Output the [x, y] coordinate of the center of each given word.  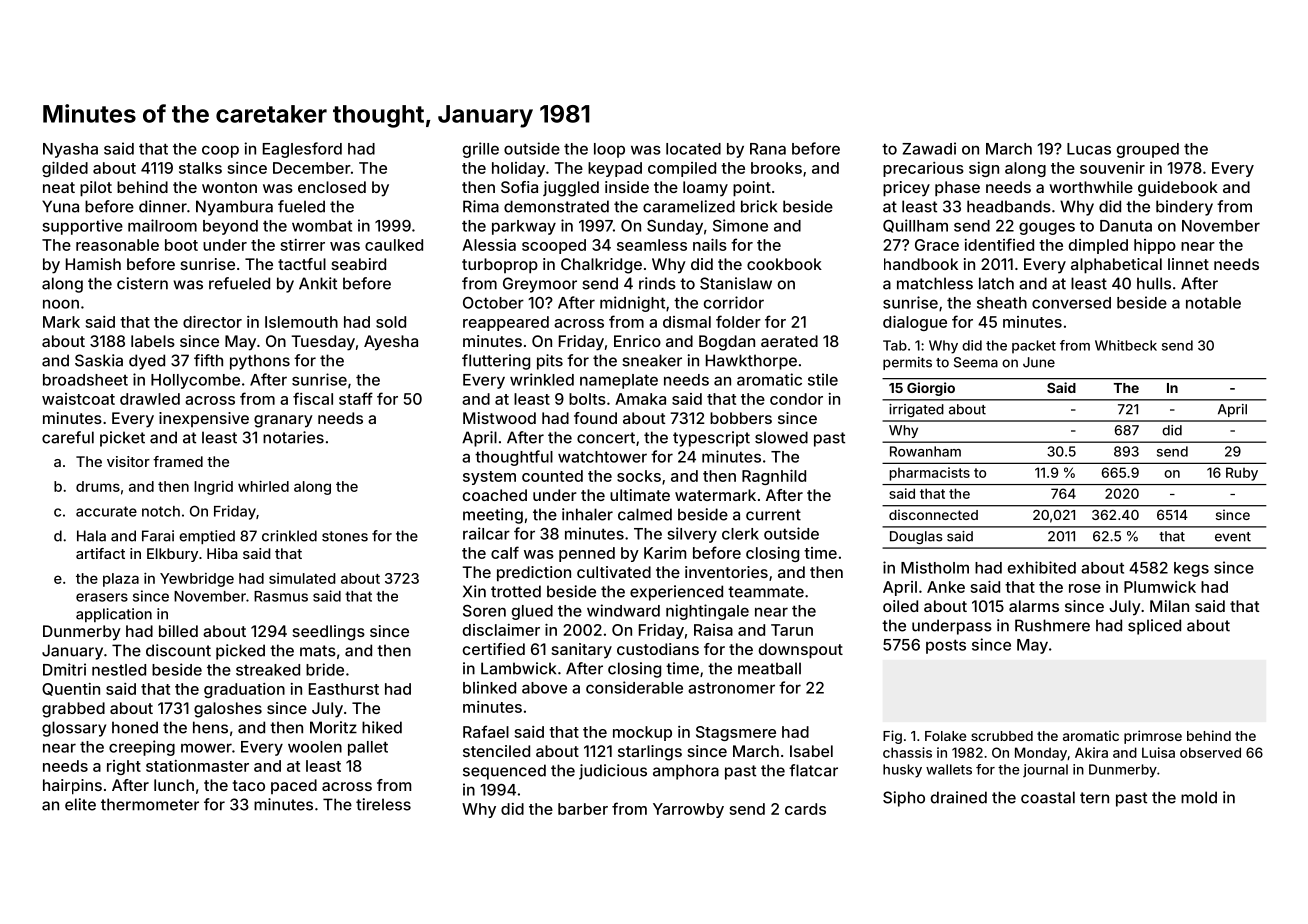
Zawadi [929, 148]
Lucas [1089, 149]
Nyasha [70, 150]
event [1233, 537]
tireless [383, 804]
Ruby [1242, 474]
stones [345, 536]
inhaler [587, 514]
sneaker [652, 360]
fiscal [313, 398]
